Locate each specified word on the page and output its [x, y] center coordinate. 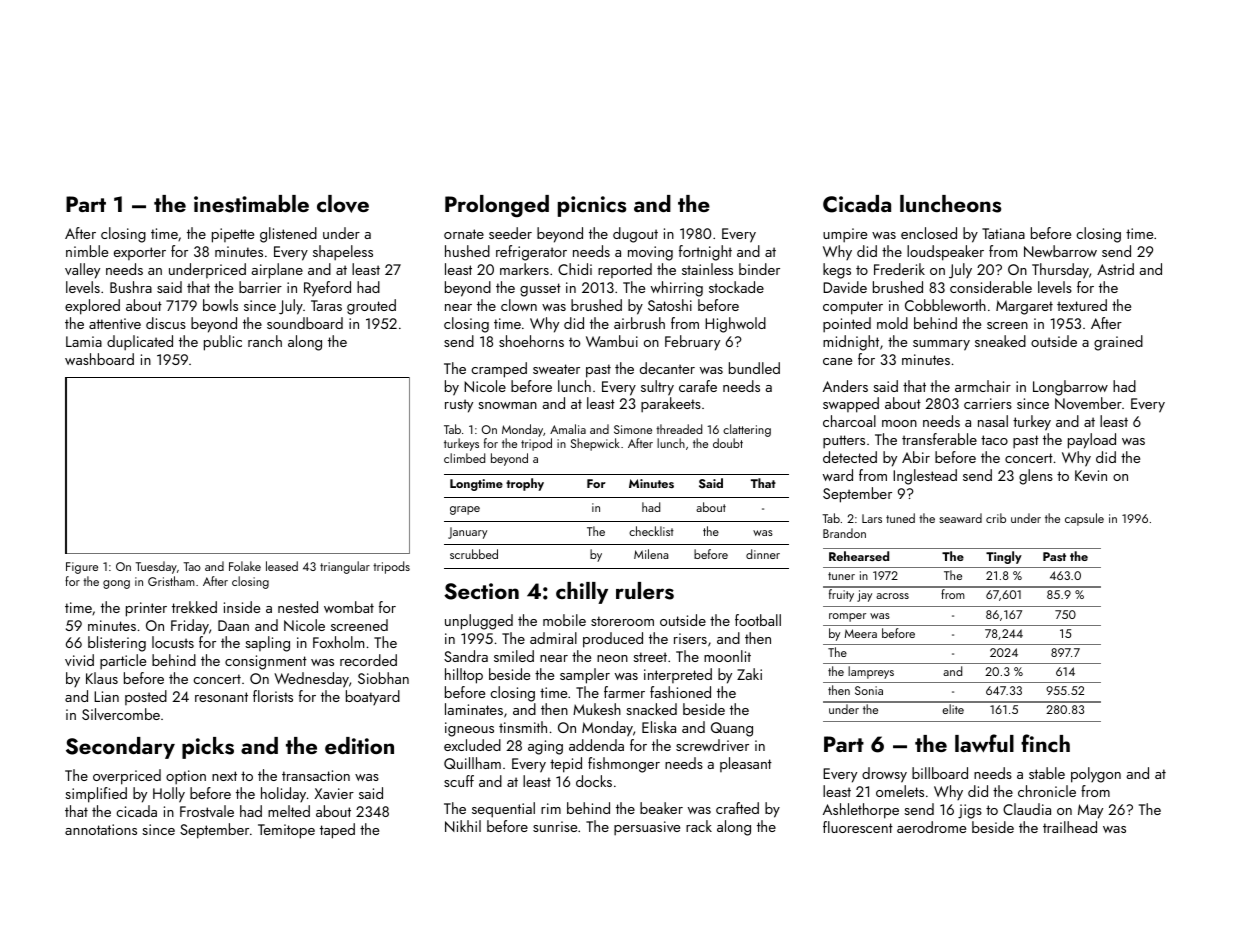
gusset [540, 290]
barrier [260, 287]
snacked [651, 709]
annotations [101, 829]
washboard [99, 359]
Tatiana [1003, 233]
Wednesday [311, 680]
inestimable [251, 204]
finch [1045, 743]
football [758, 620]
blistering [117, 644]
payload [1092, 441]
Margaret [1024, 307]
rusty [459, 406]
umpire [845, 235]
